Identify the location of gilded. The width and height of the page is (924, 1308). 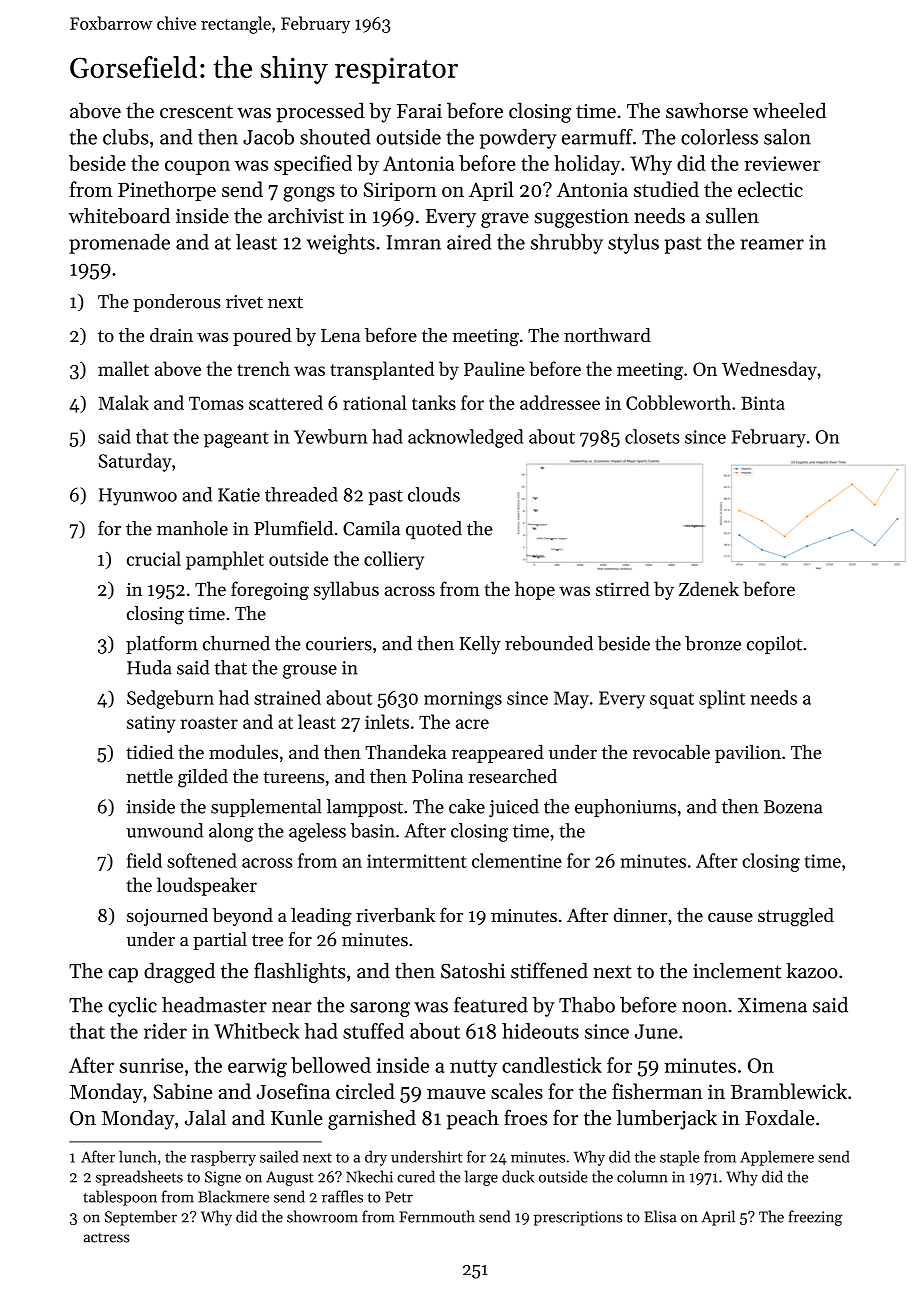
(203, 778).
